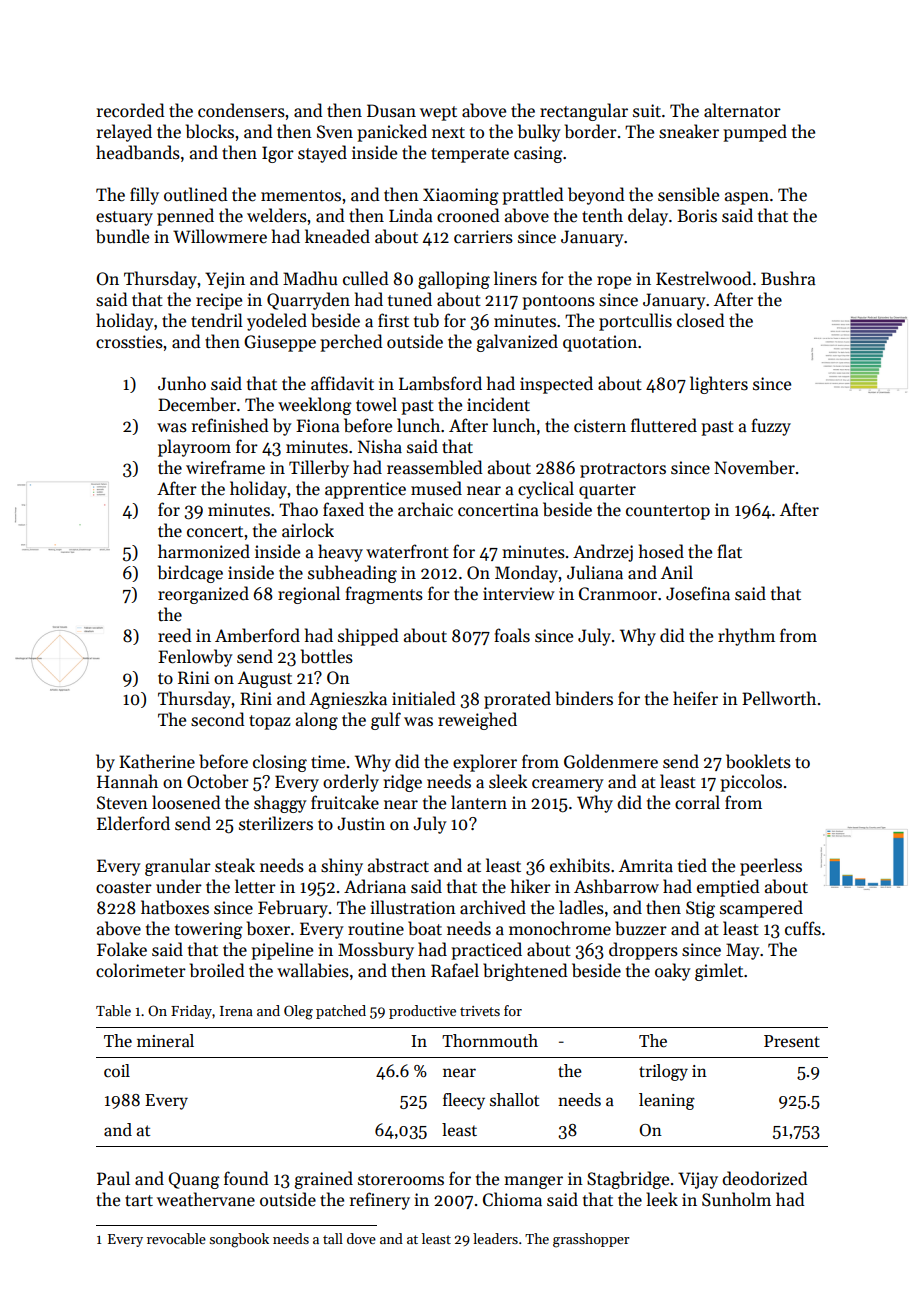  Describe the element at coordinates (220, 236) in the screenshot. I see `Willowmere` at that location.
